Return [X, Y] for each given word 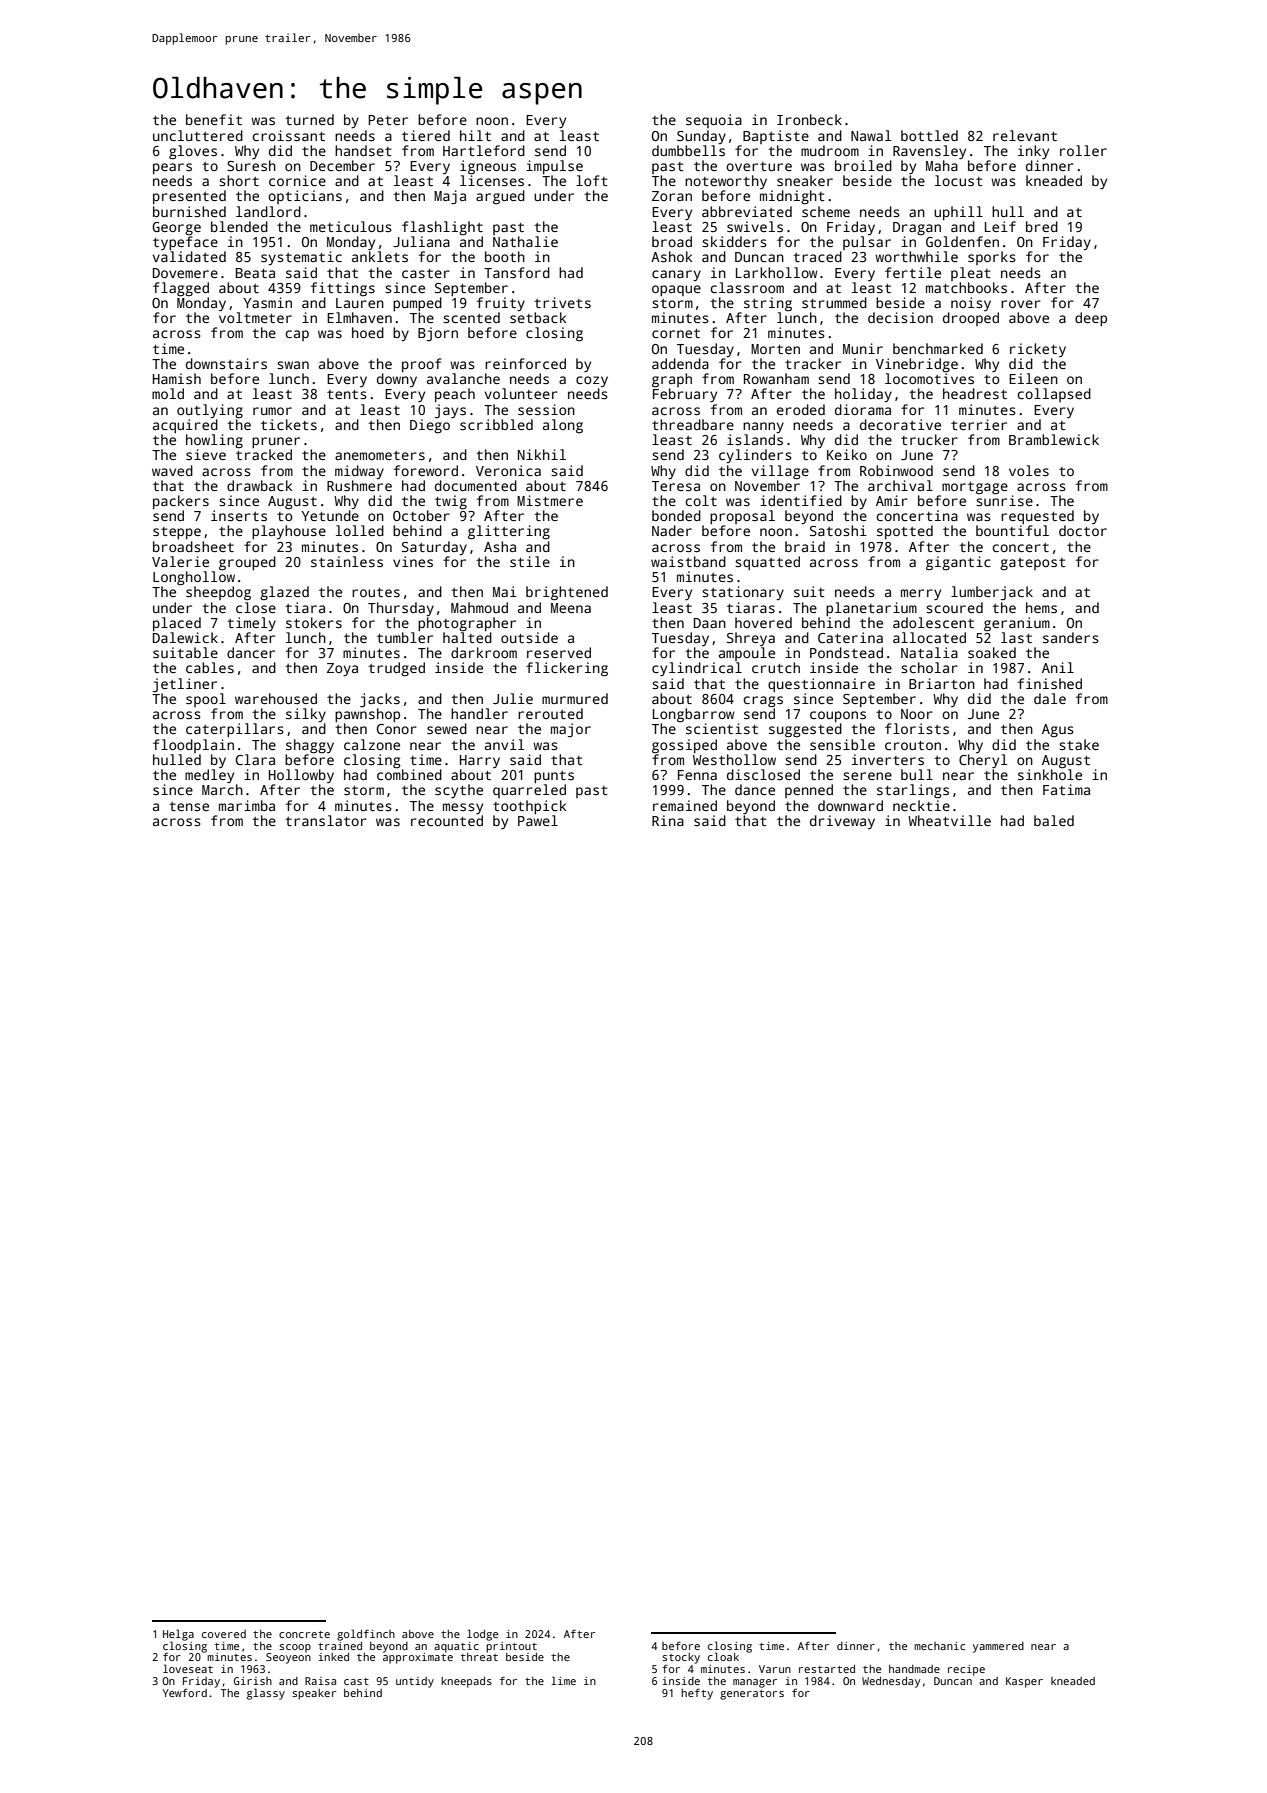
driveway [842, 822]
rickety [1038, 350]
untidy [415, 1682]
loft [592, 180]
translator [326, 820]
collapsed [1054, 395]
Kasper [1024, 1682]
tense [189, 806]
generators [752, 1695]
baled [1054, 820]
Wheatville [949, 820]
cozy [592, 381]
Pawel [538, 820]
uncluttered [198, 135]
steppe [177, 533]
